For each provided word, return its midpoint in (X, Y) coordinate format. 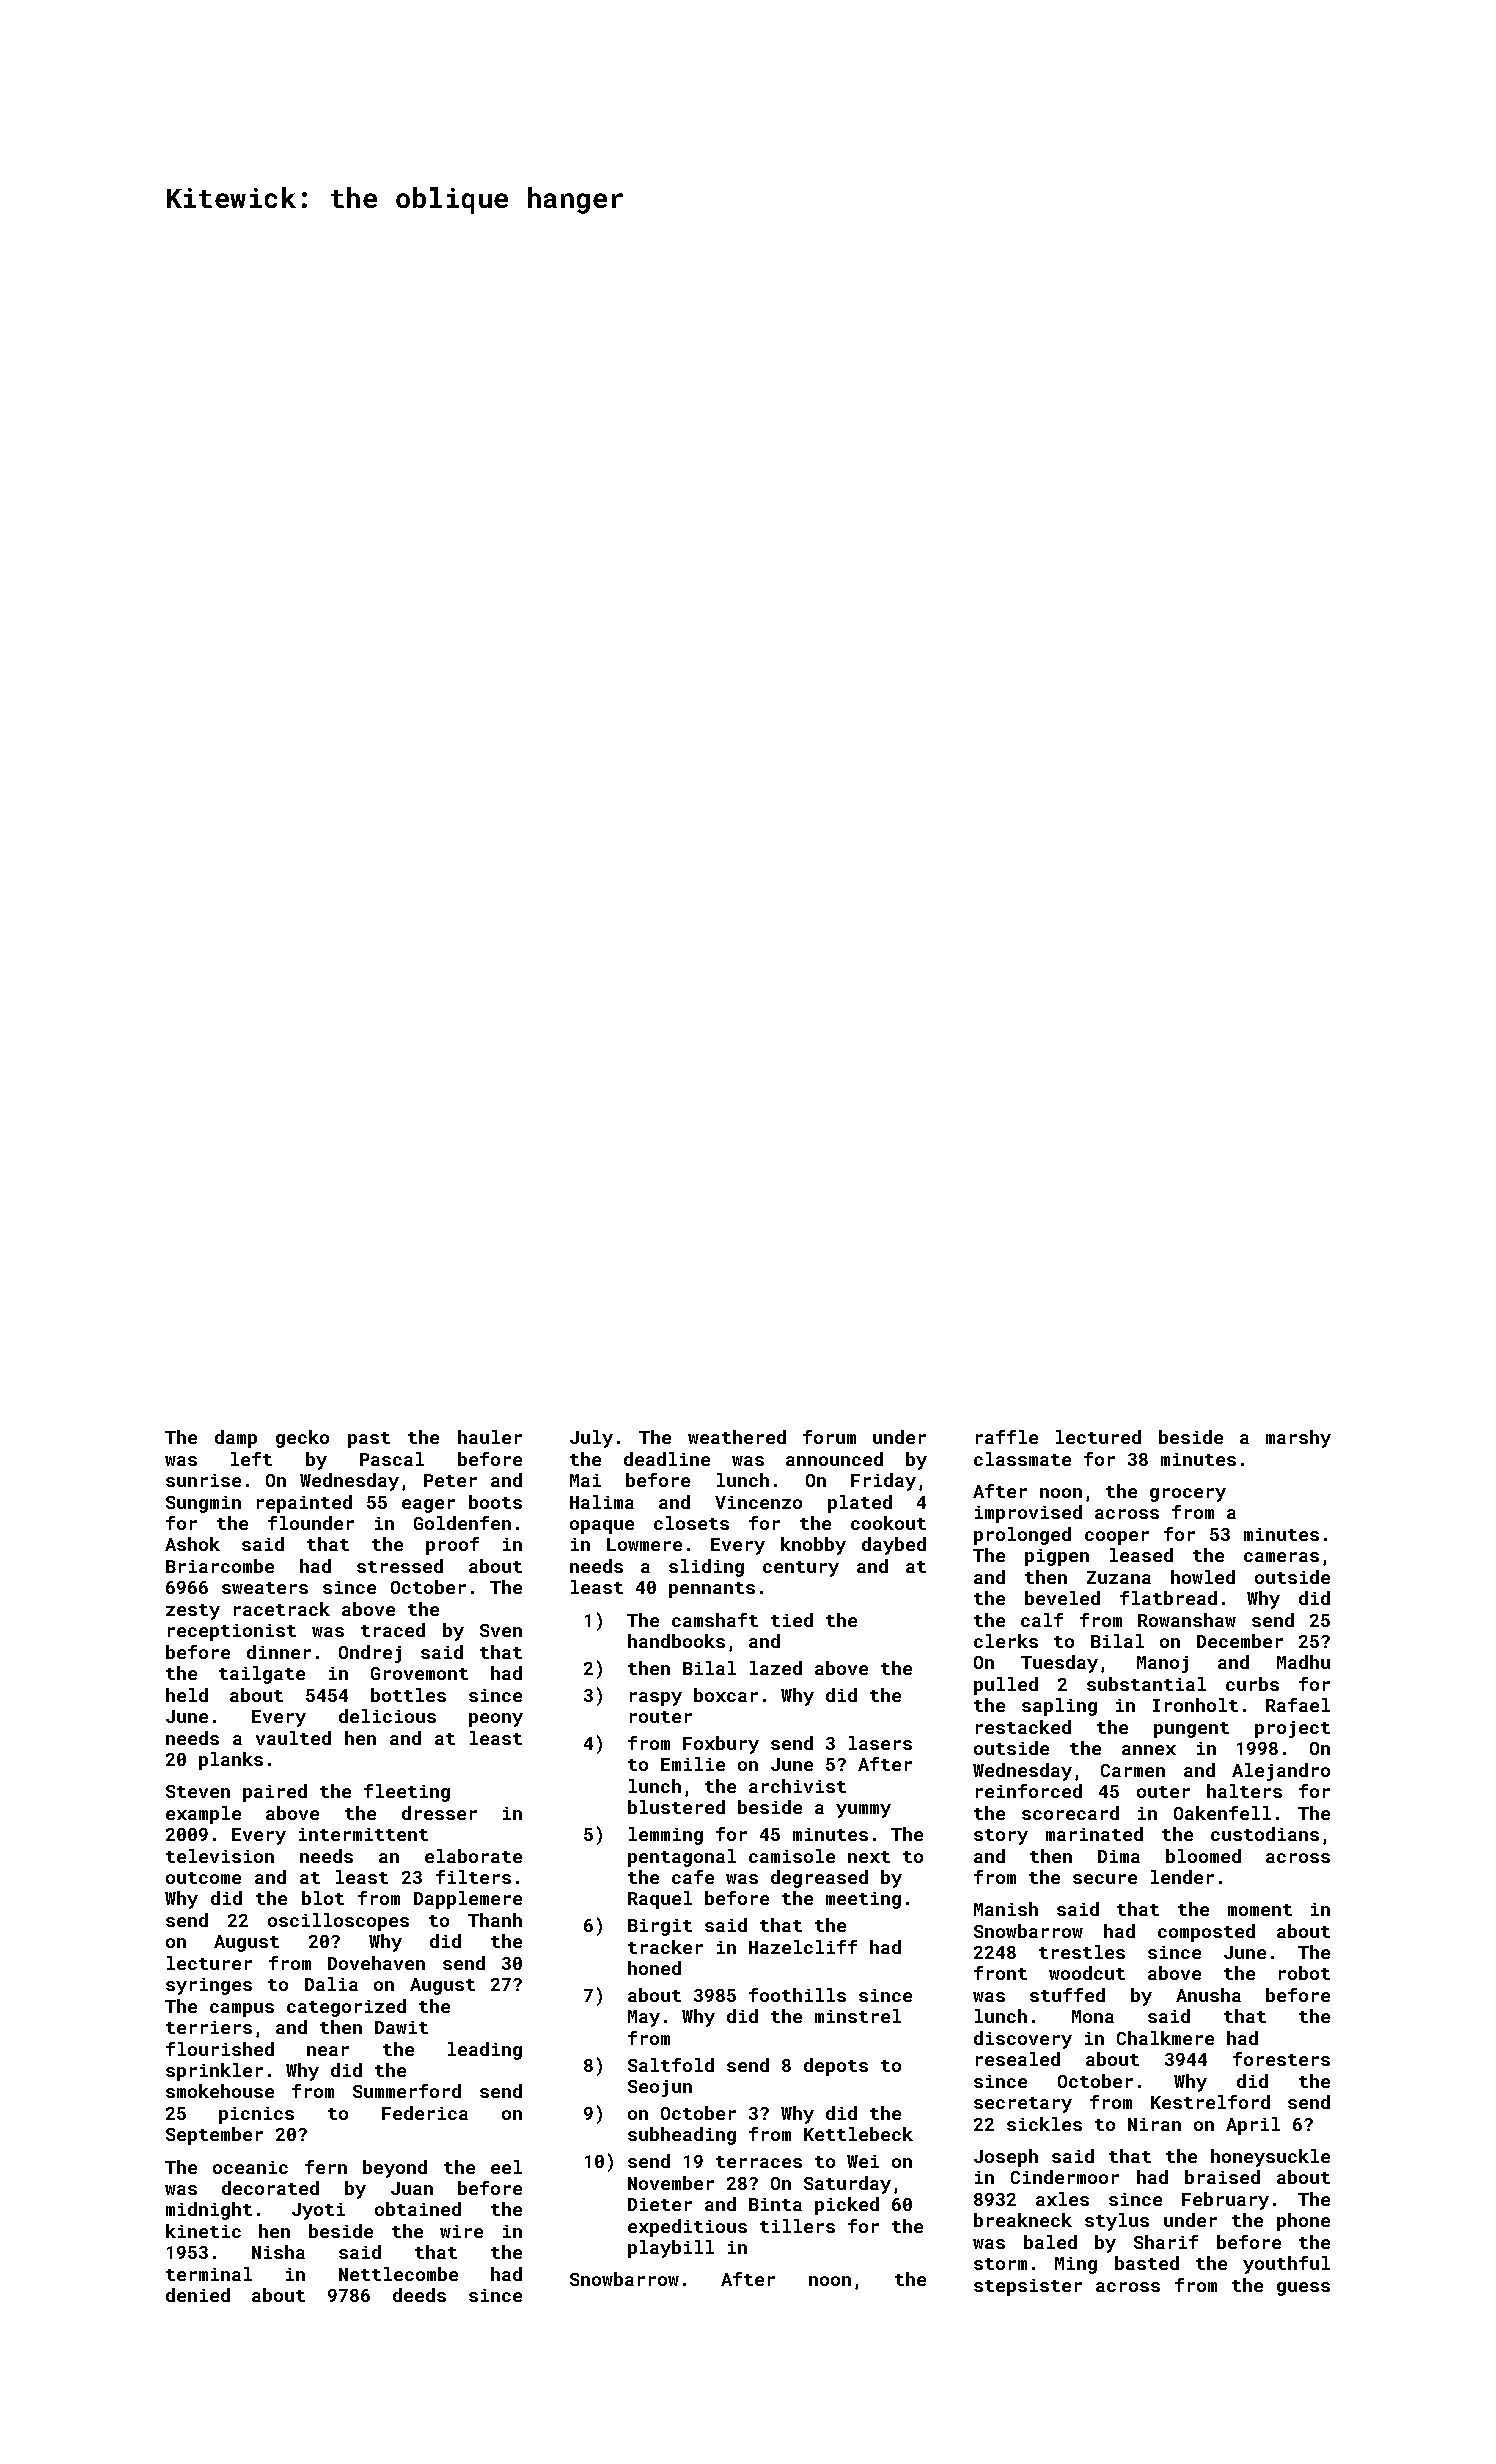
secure (1105, 1879)
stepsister (1028, 2287)
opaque (602, 1527)
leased (1141, 1555)
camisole (792, 1856)
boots (495, 1502)
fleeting (407, 1793)
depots (836, 2067)
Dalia (331, 1984)
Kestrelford (1210, 2102)
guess (1303, 2289)
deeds (419, 2295)
